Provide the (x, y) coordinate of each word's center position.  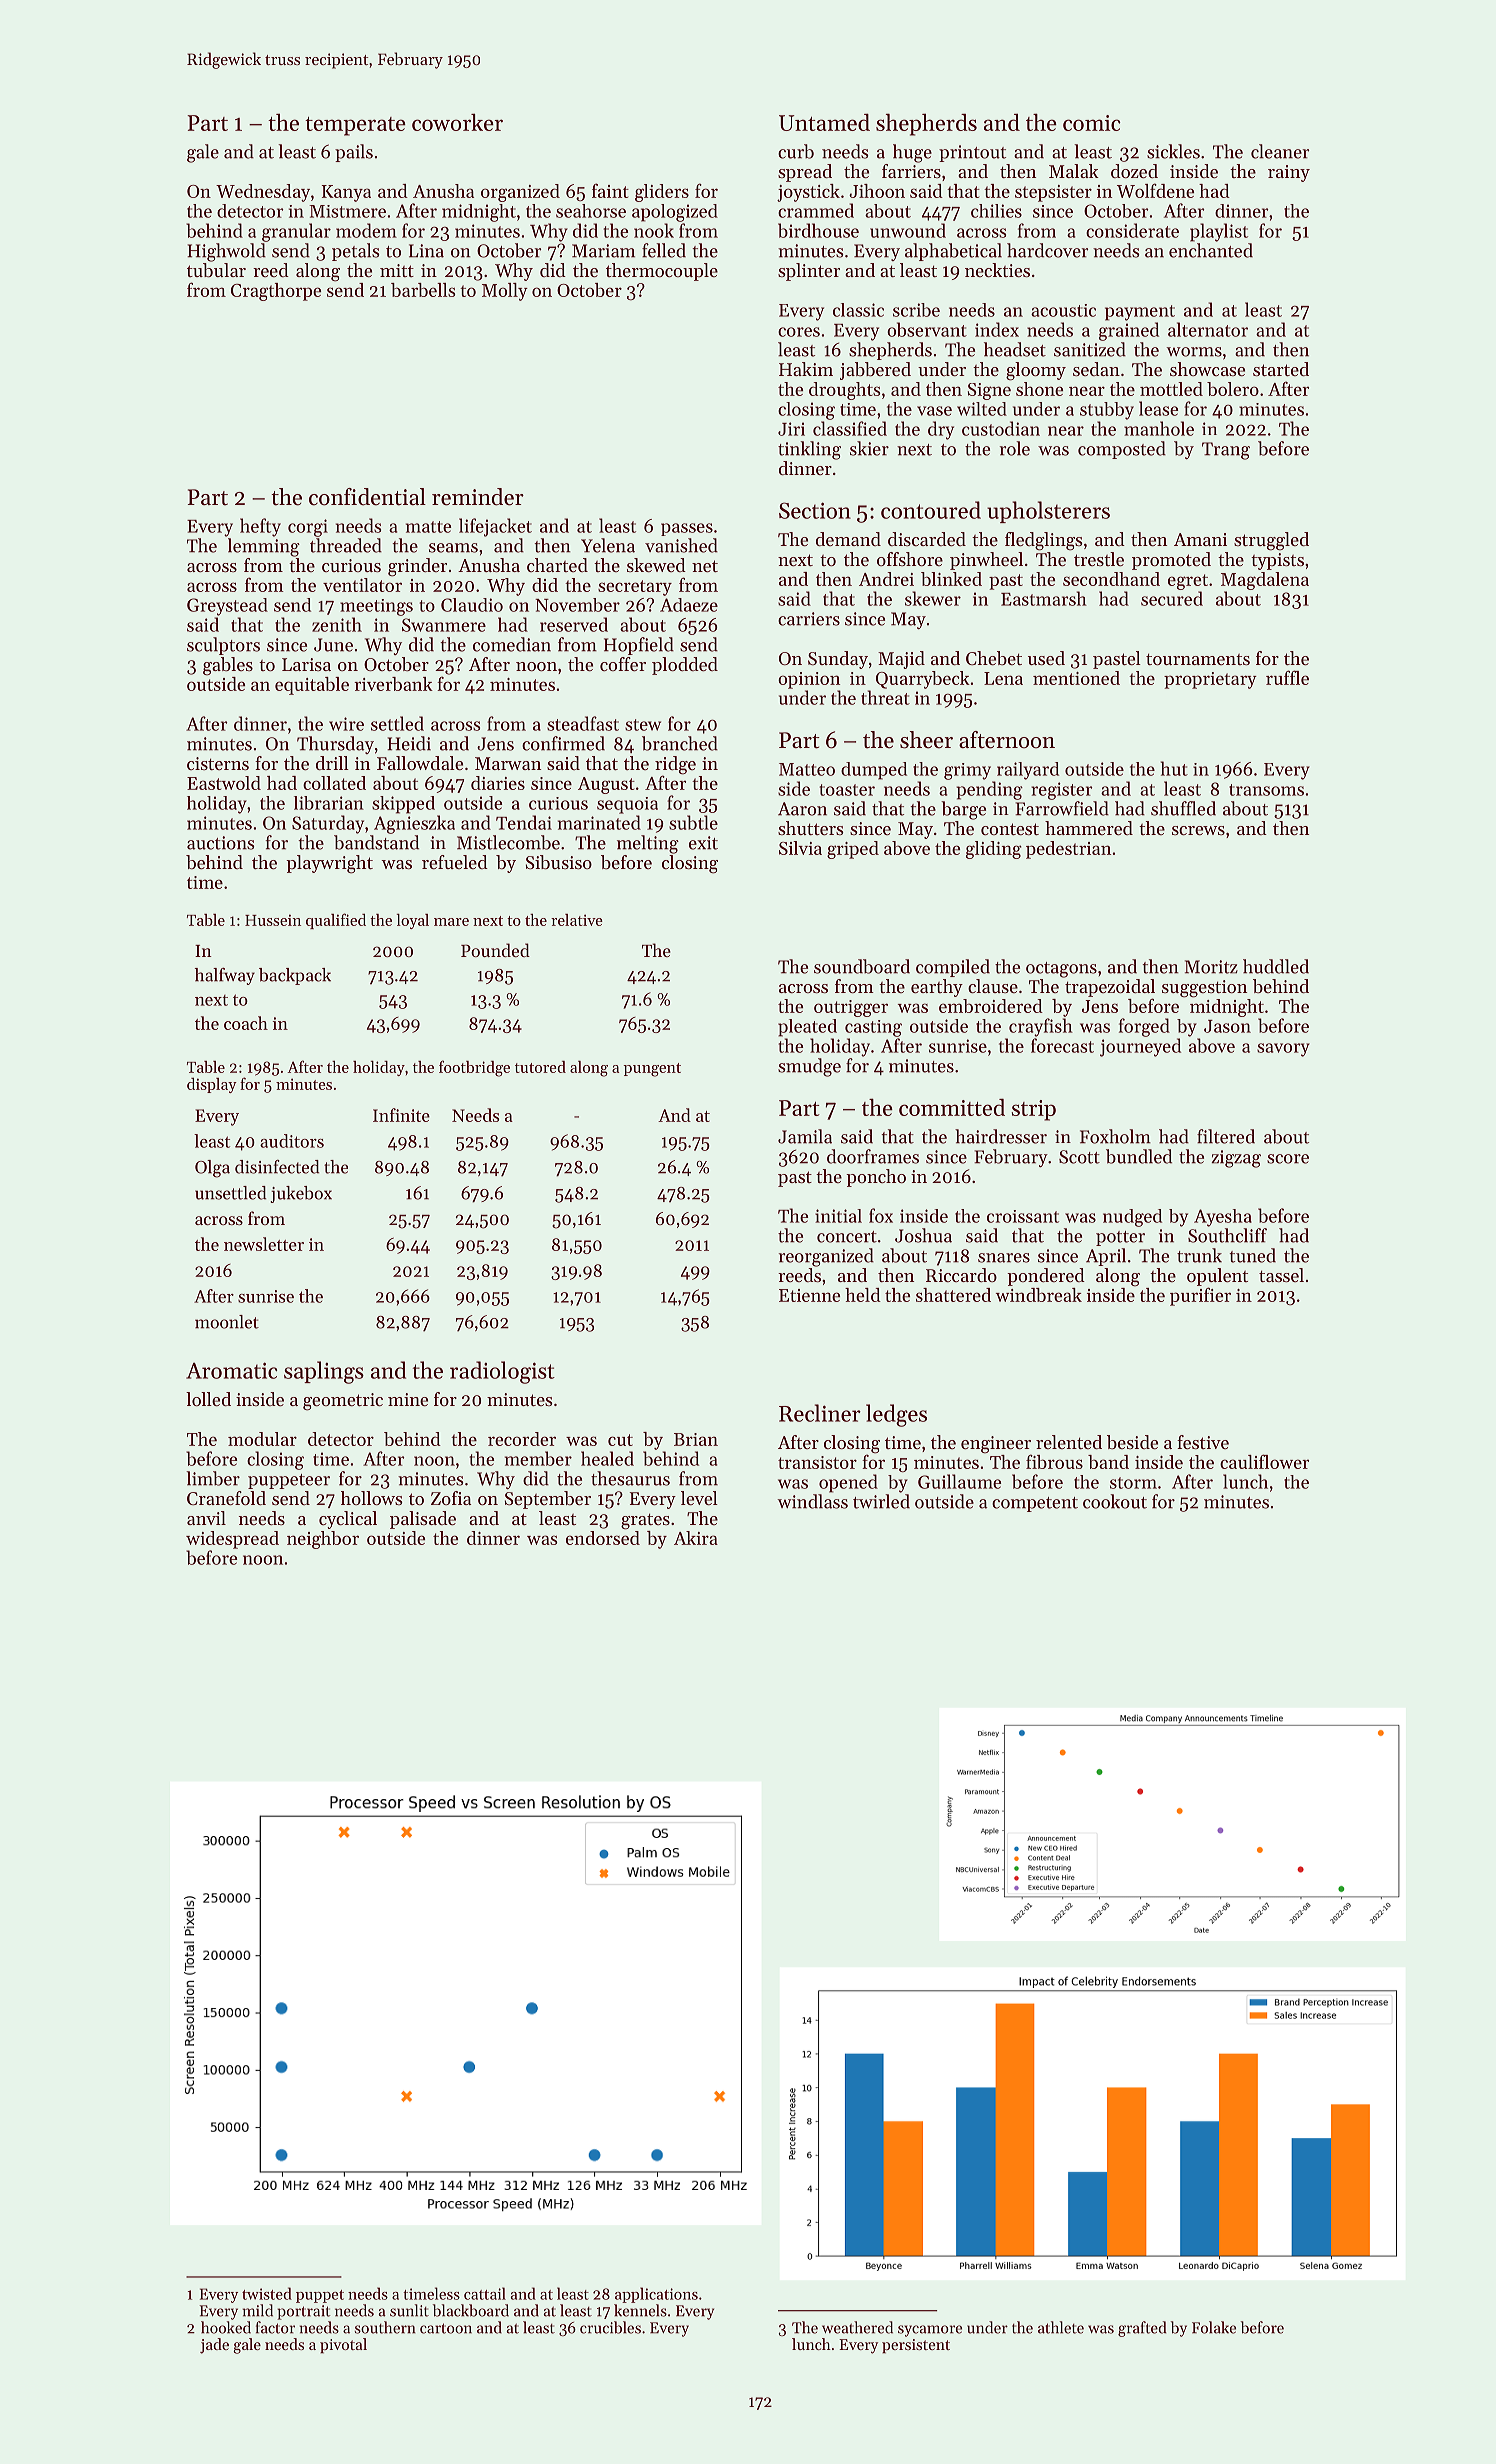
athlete (1061, 2327)
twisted (267, 2293)
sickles (1173, 151)
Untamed (824, 122)
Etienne (809, 1295)
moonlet (227, 1322)
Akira (696, 1538)
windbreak (1039, 1295)
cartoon (446, 2328)
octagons (1061, 970)
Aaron (802, 809)
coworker (457, 122)
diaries (498, 783)
